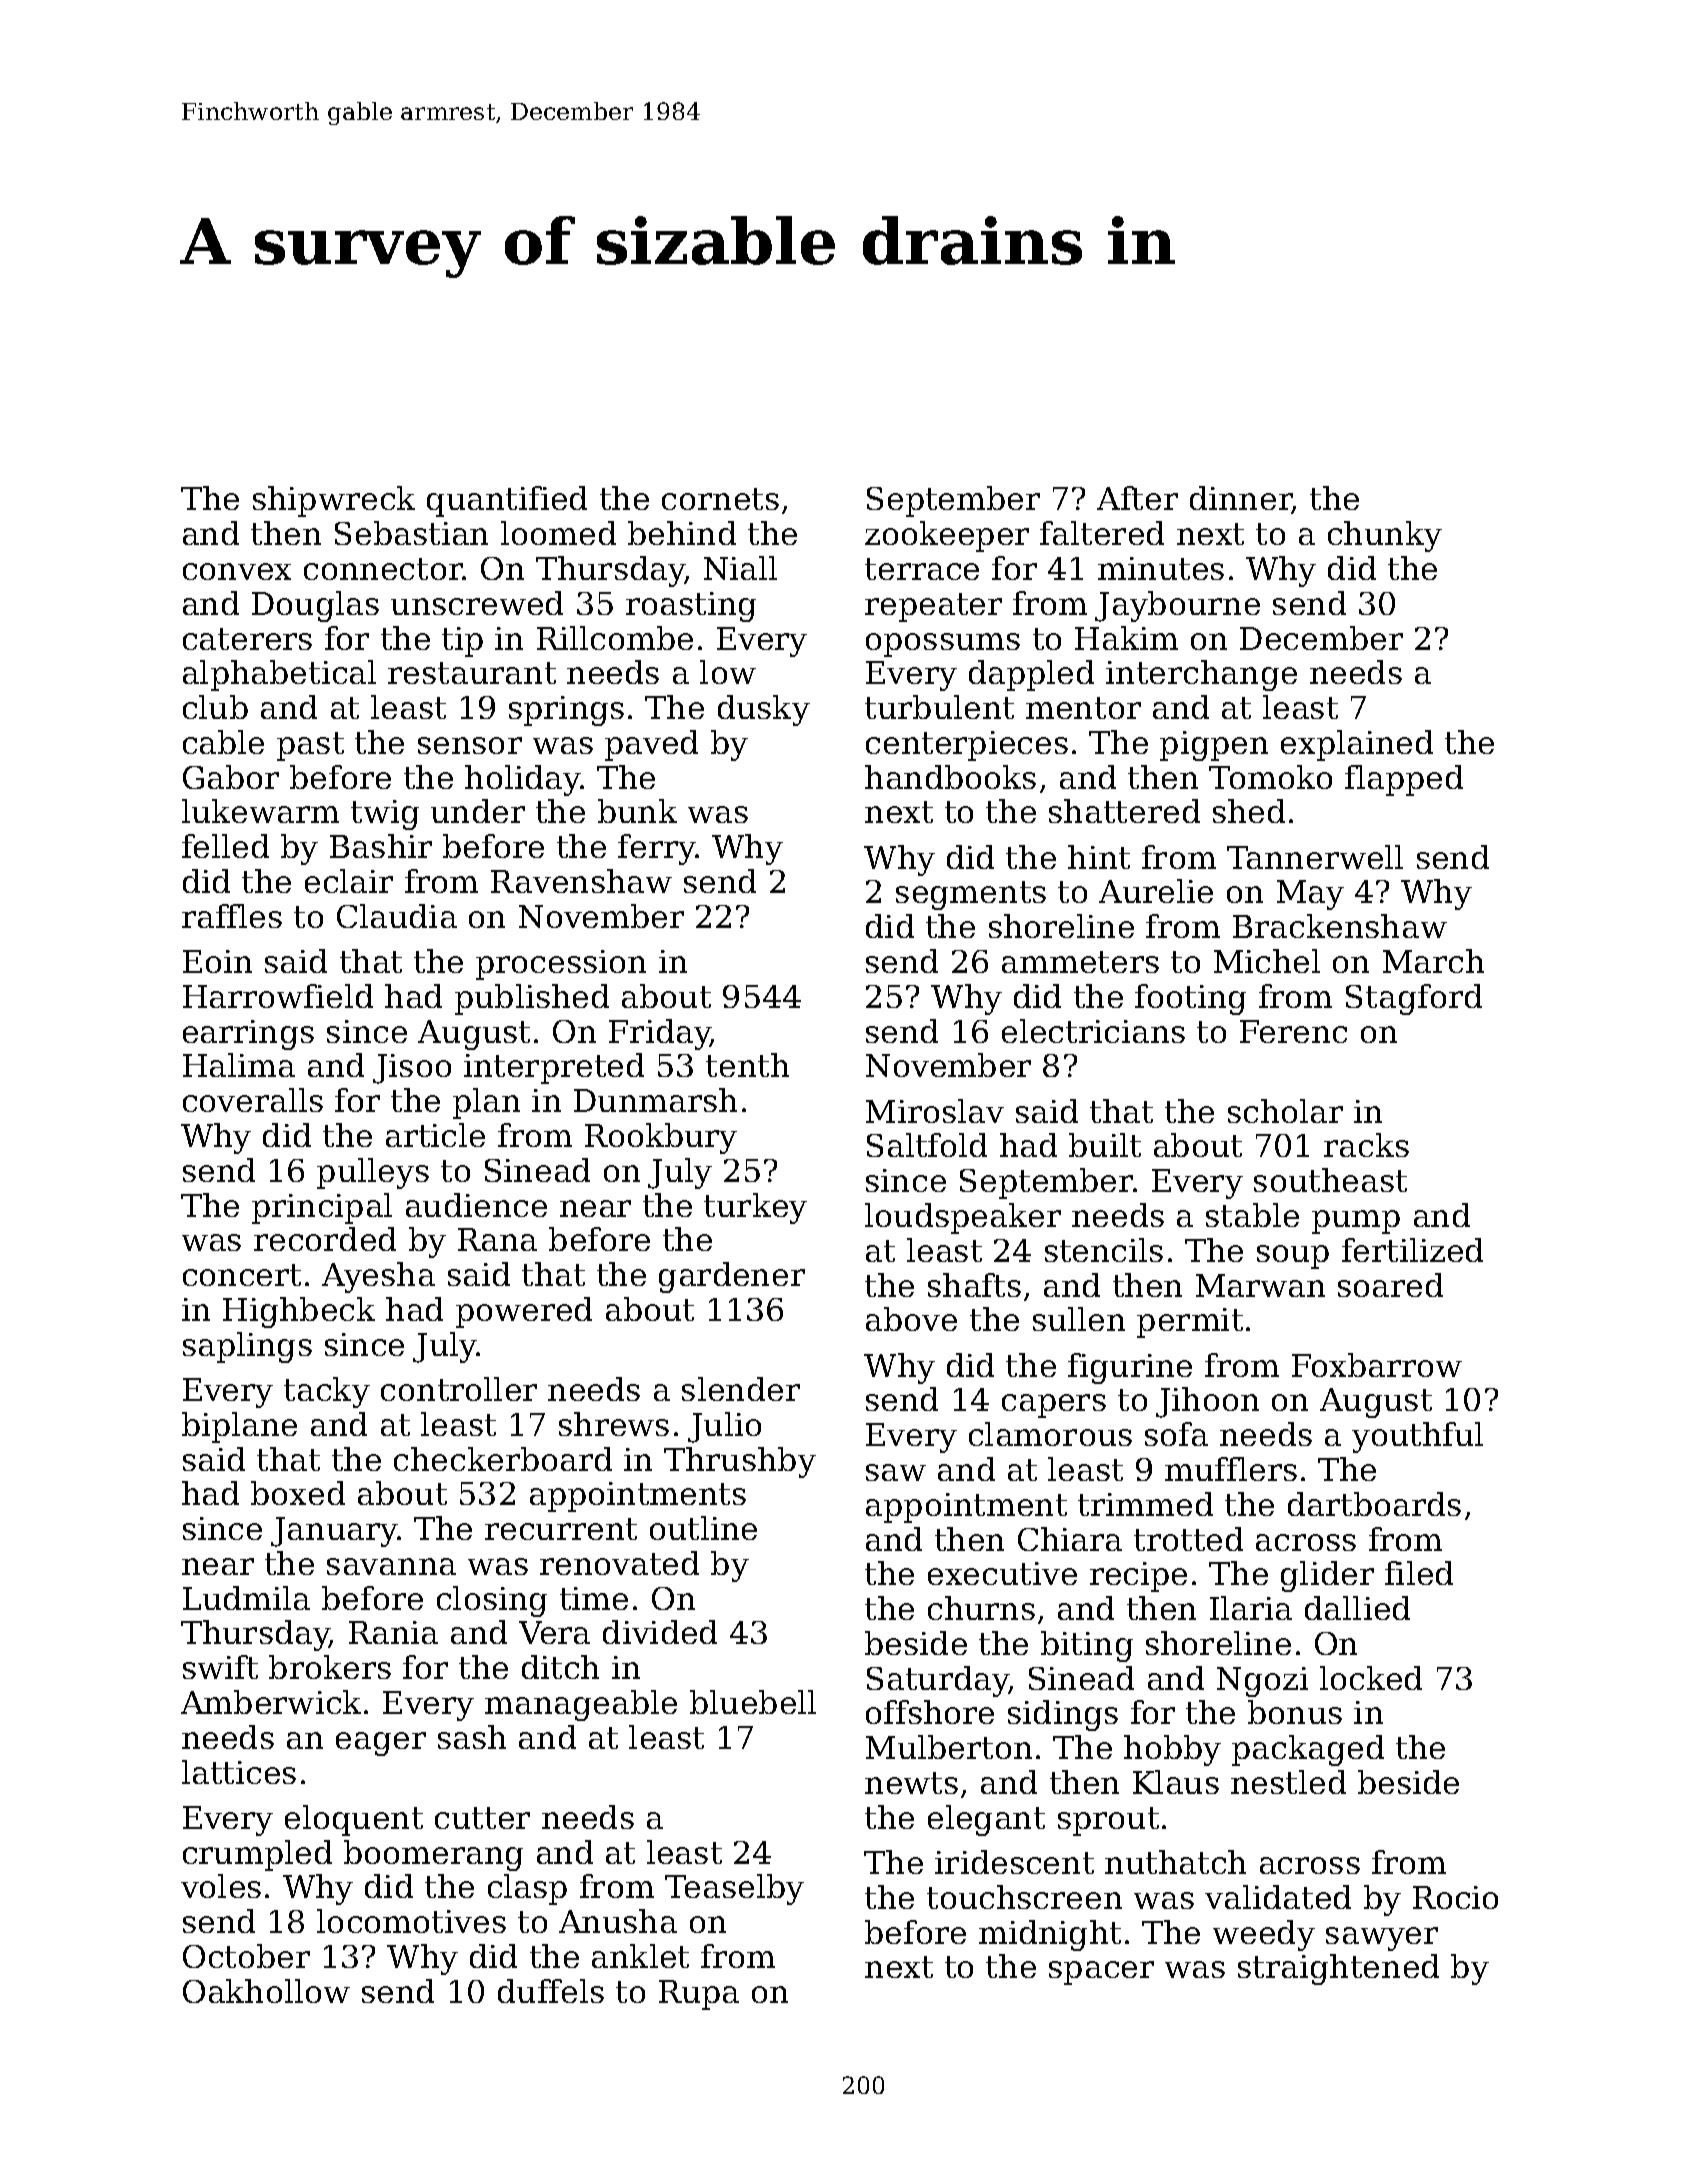 Image resolution: width=1683 pixels, height=2178 pixels. I want to click on scholar, so click(1285, 1111).
